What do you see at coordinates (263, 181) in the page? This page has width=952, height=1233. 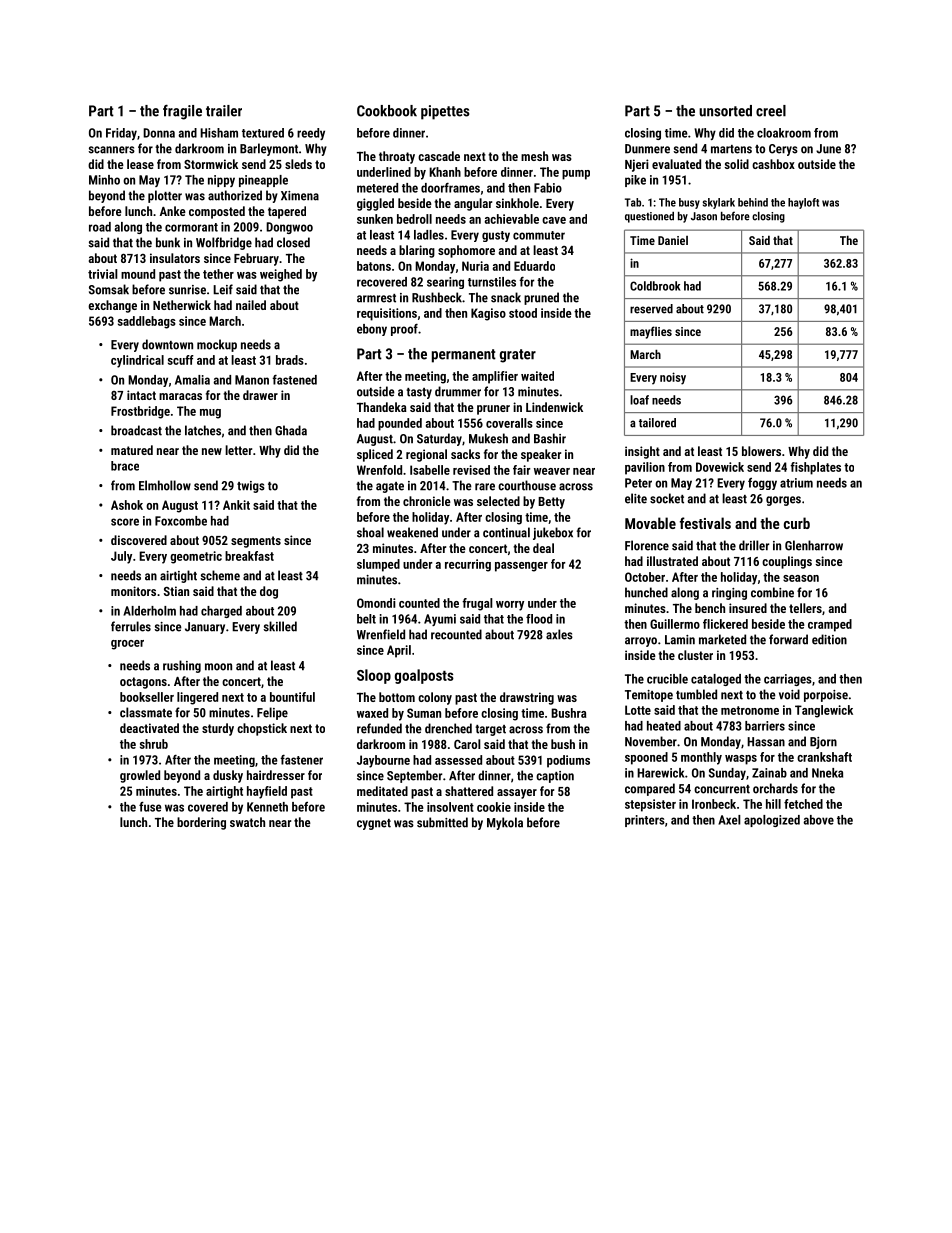 I see `pineapple` at bounding box center [263, 181].
